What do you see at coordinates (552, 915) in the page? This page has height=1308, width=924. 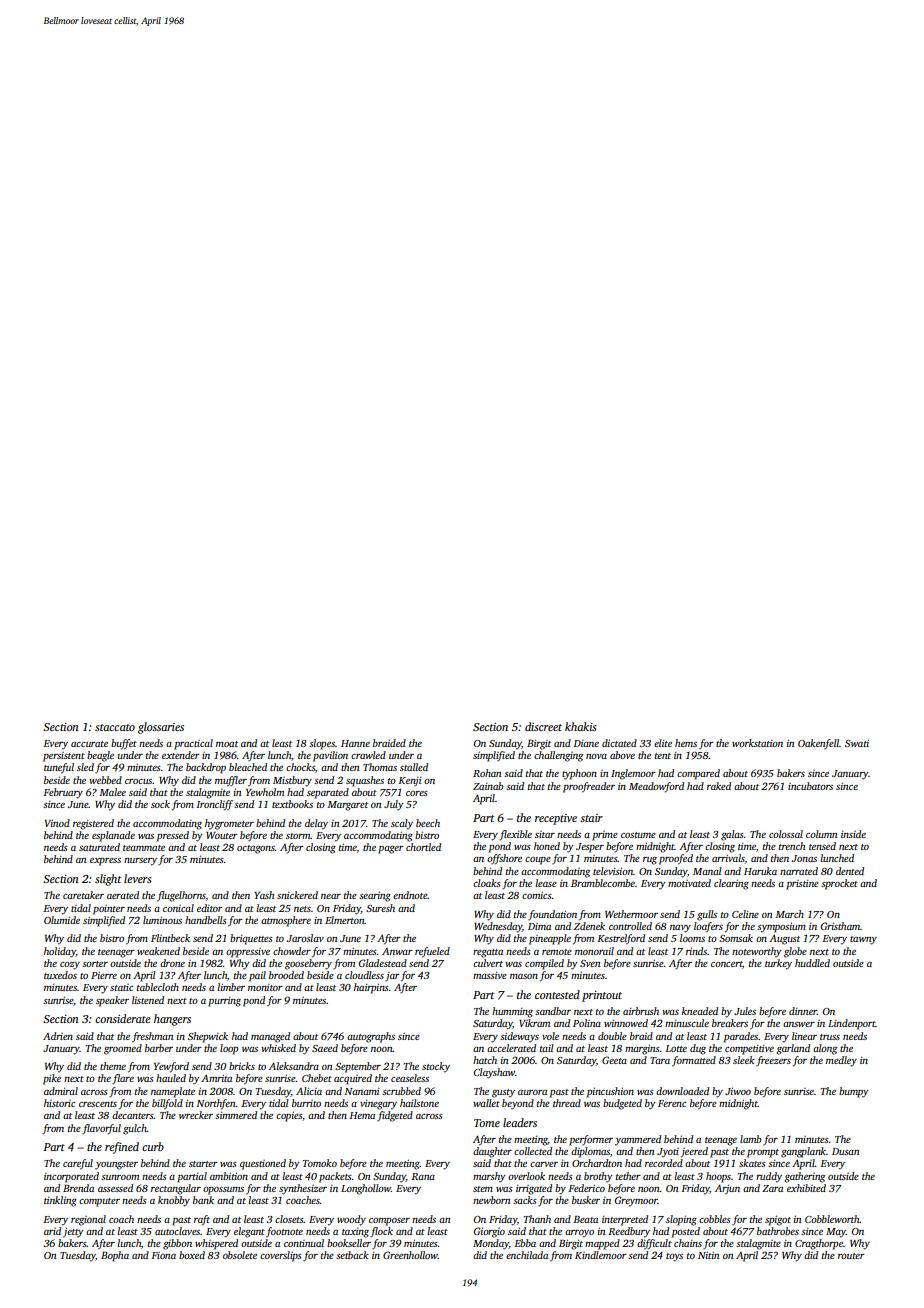 I see `foundation` at bounding box center [552, 915].
